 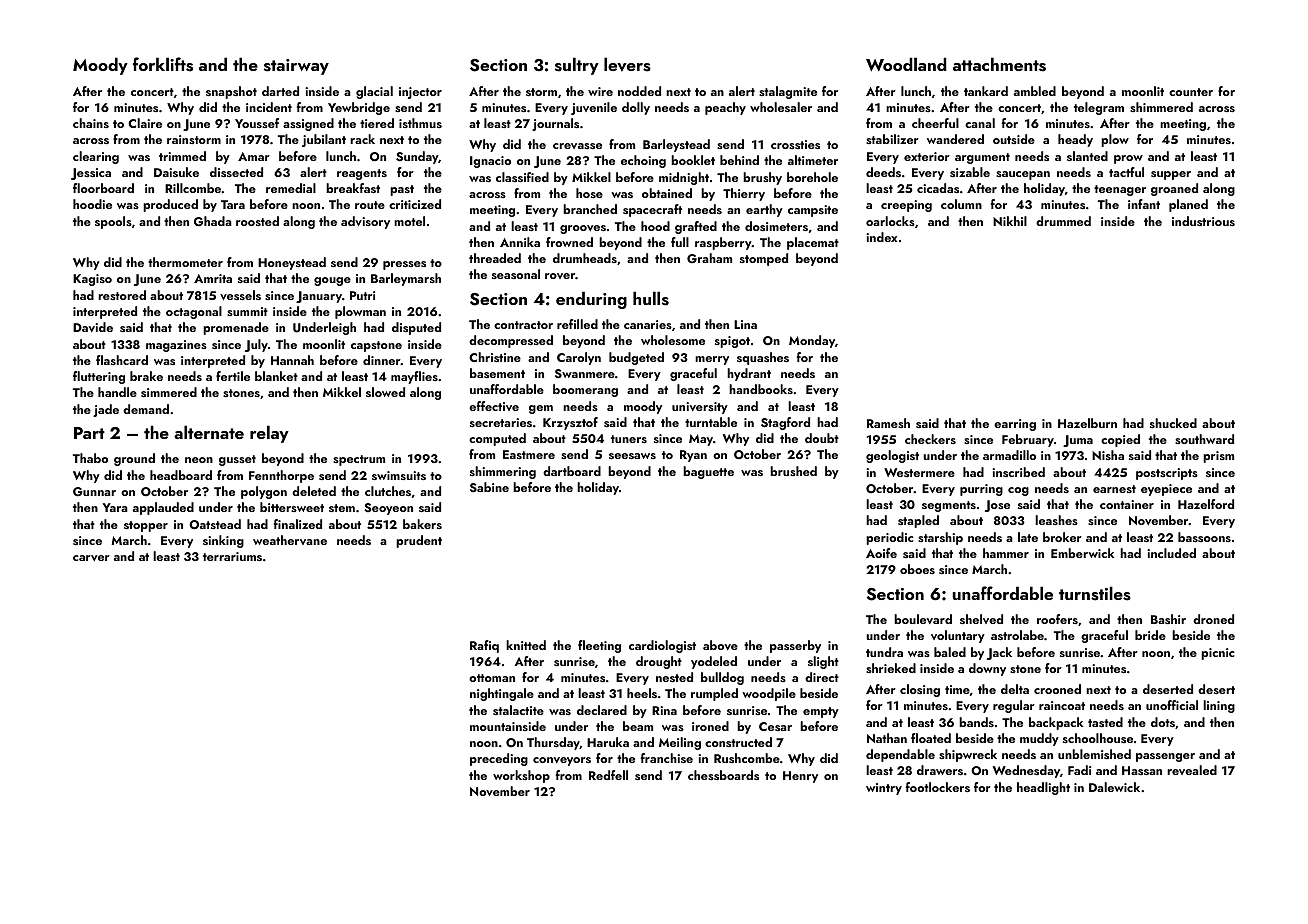 What do you see at coordinates (999, 64) in the document?
I see `attachments` at bounding box center [999, 64].
